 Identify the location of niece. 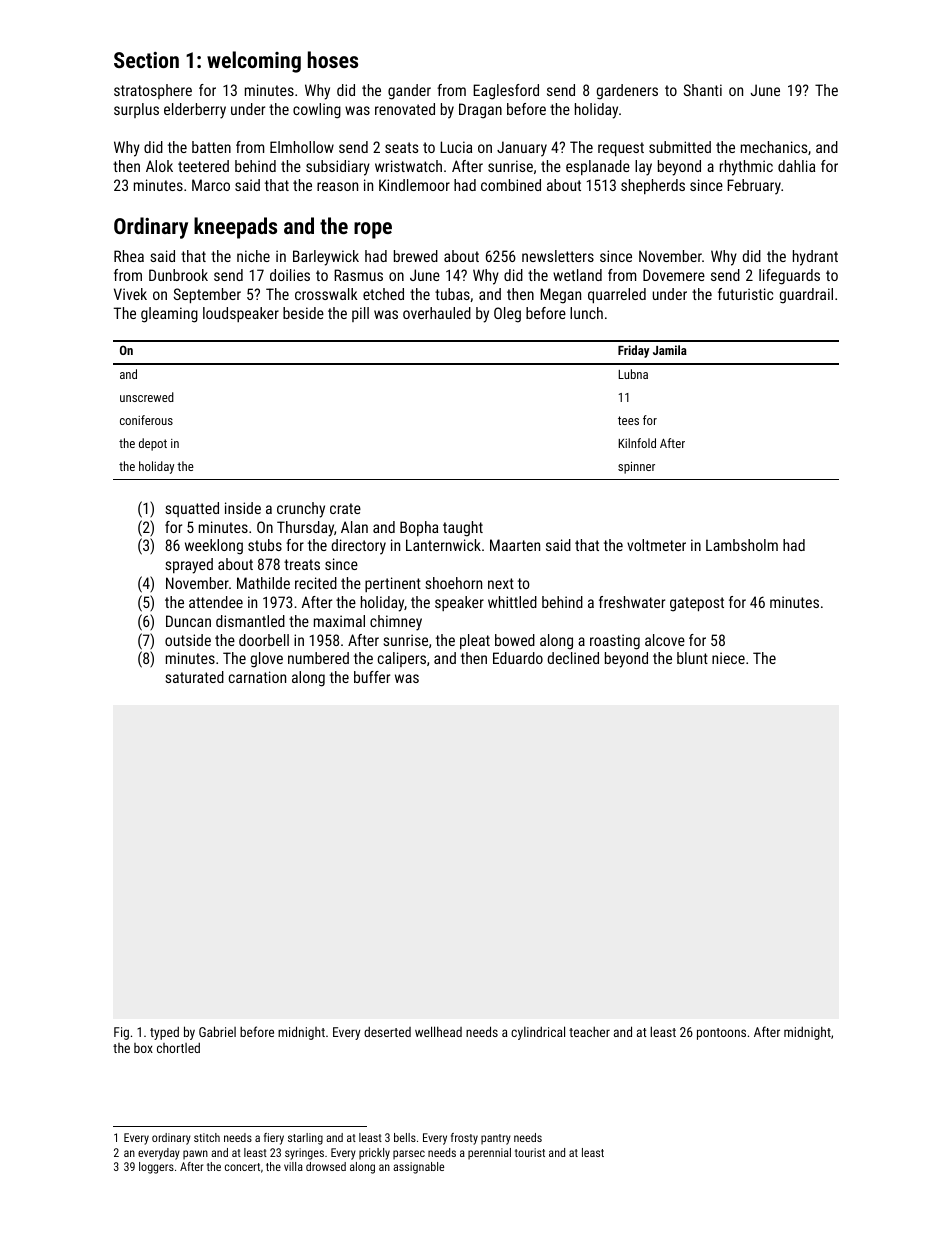
(728, 658).
